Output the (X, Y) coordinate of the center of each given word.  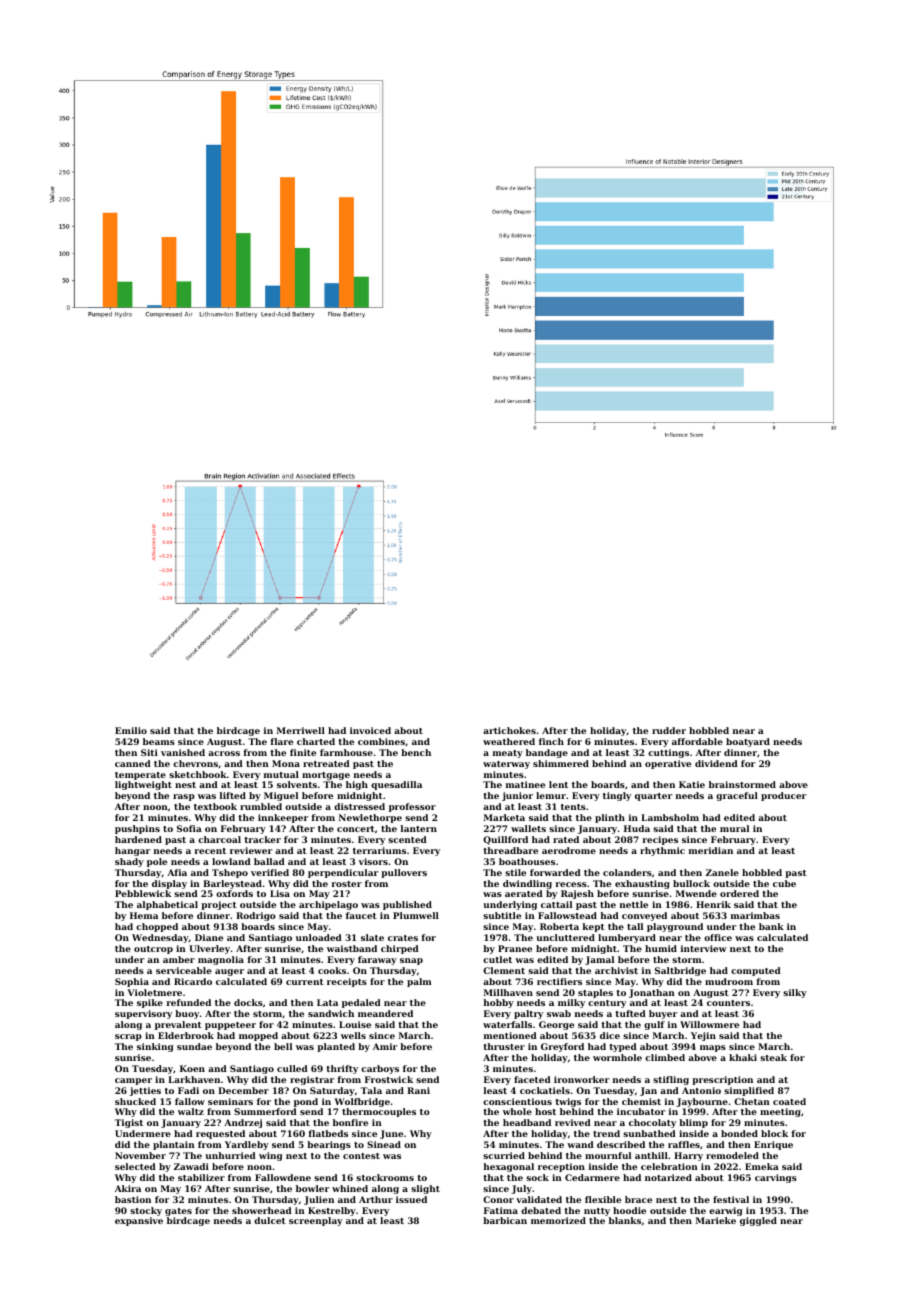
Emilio (131, 730)
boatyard (748, 742)
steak (773, 1057)
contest (361, 1156)
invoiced (370, 730)
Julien (319, 1200)
